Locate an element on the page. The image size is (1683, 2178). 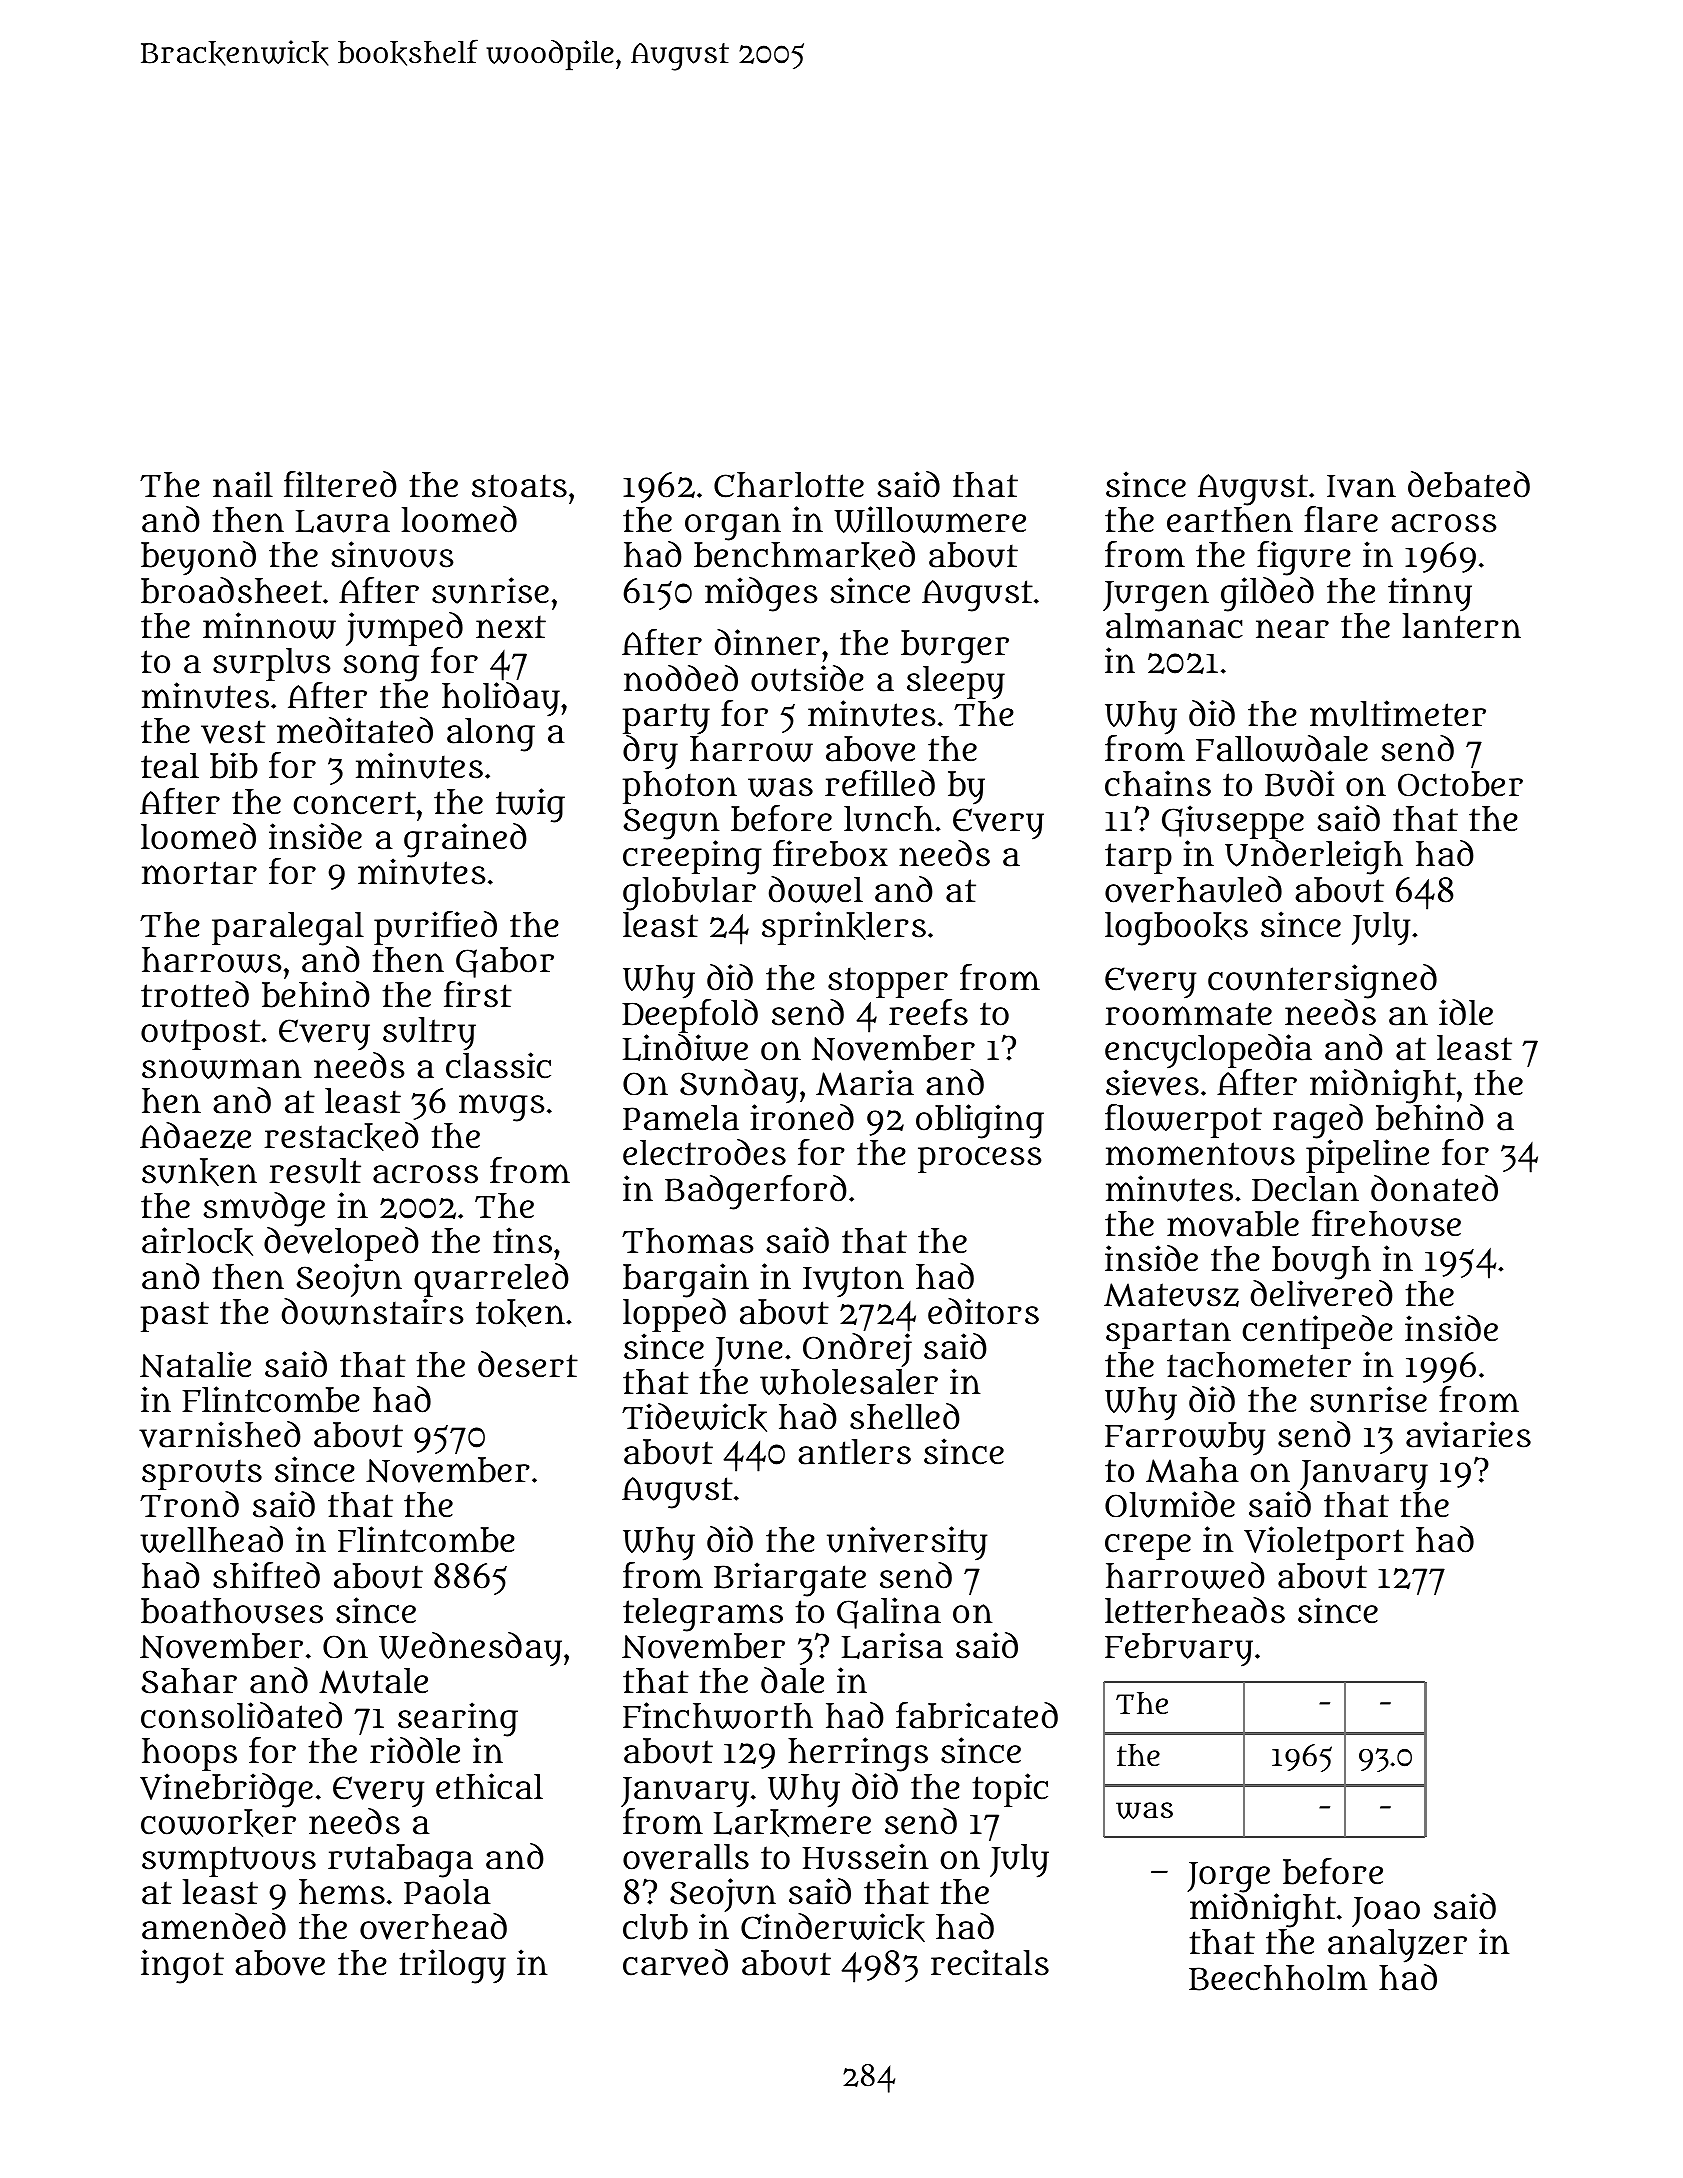
sunken is located at coordinates (199, 1172).
